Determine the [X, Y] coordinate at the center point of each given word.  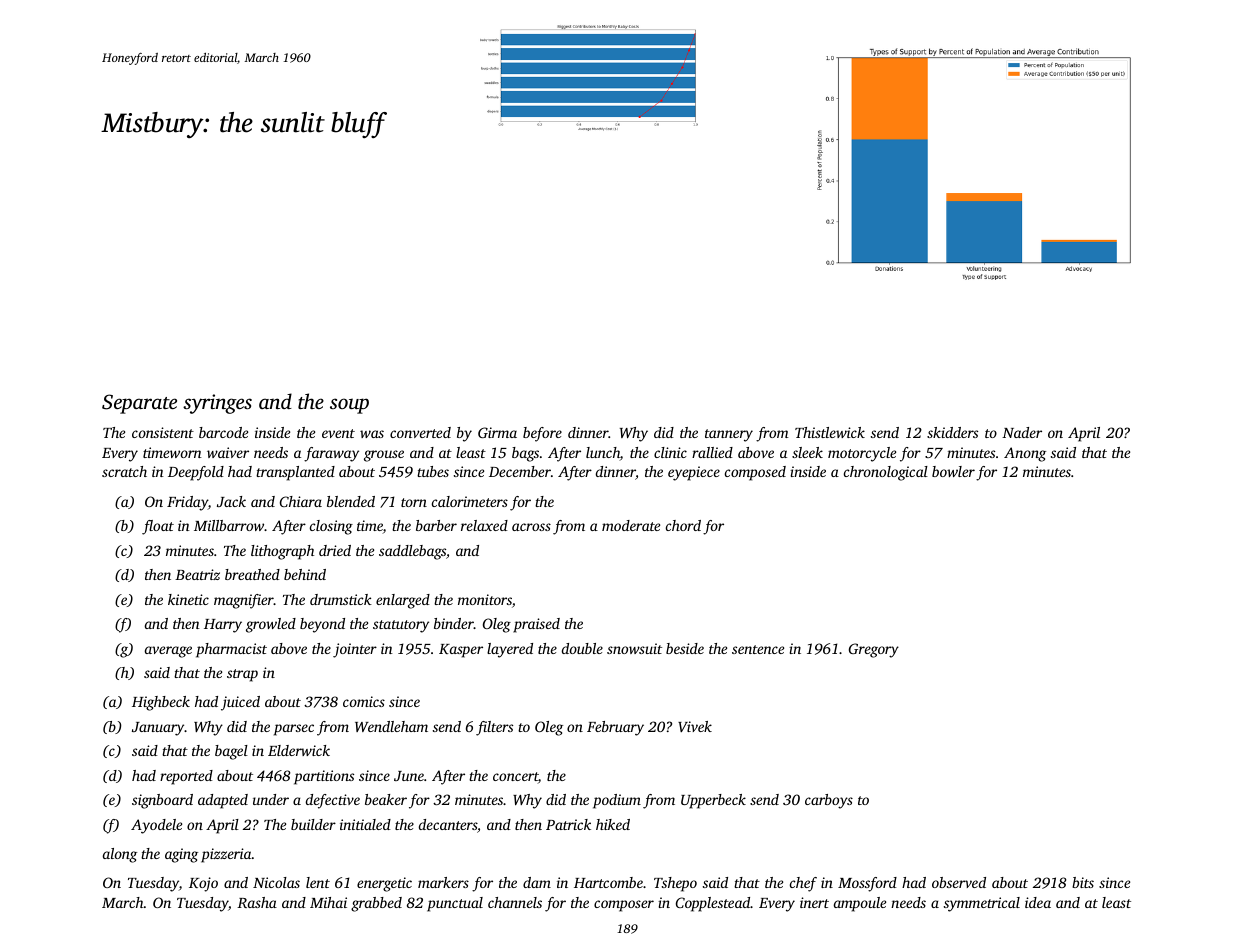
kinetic [188, 599]
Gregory [874, 650]
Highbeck [161, 703]
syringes [217, 404]
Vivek [695, 726]
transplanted [295, 473]
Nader [1022, 432]
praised [536, 625]
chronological [886, 473]
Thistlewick [830, 432]
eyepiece [694, 473]
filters [494, 728]
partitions [324, 777]
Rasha [257, 902]
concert [515, 778]
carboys [829, 801]
